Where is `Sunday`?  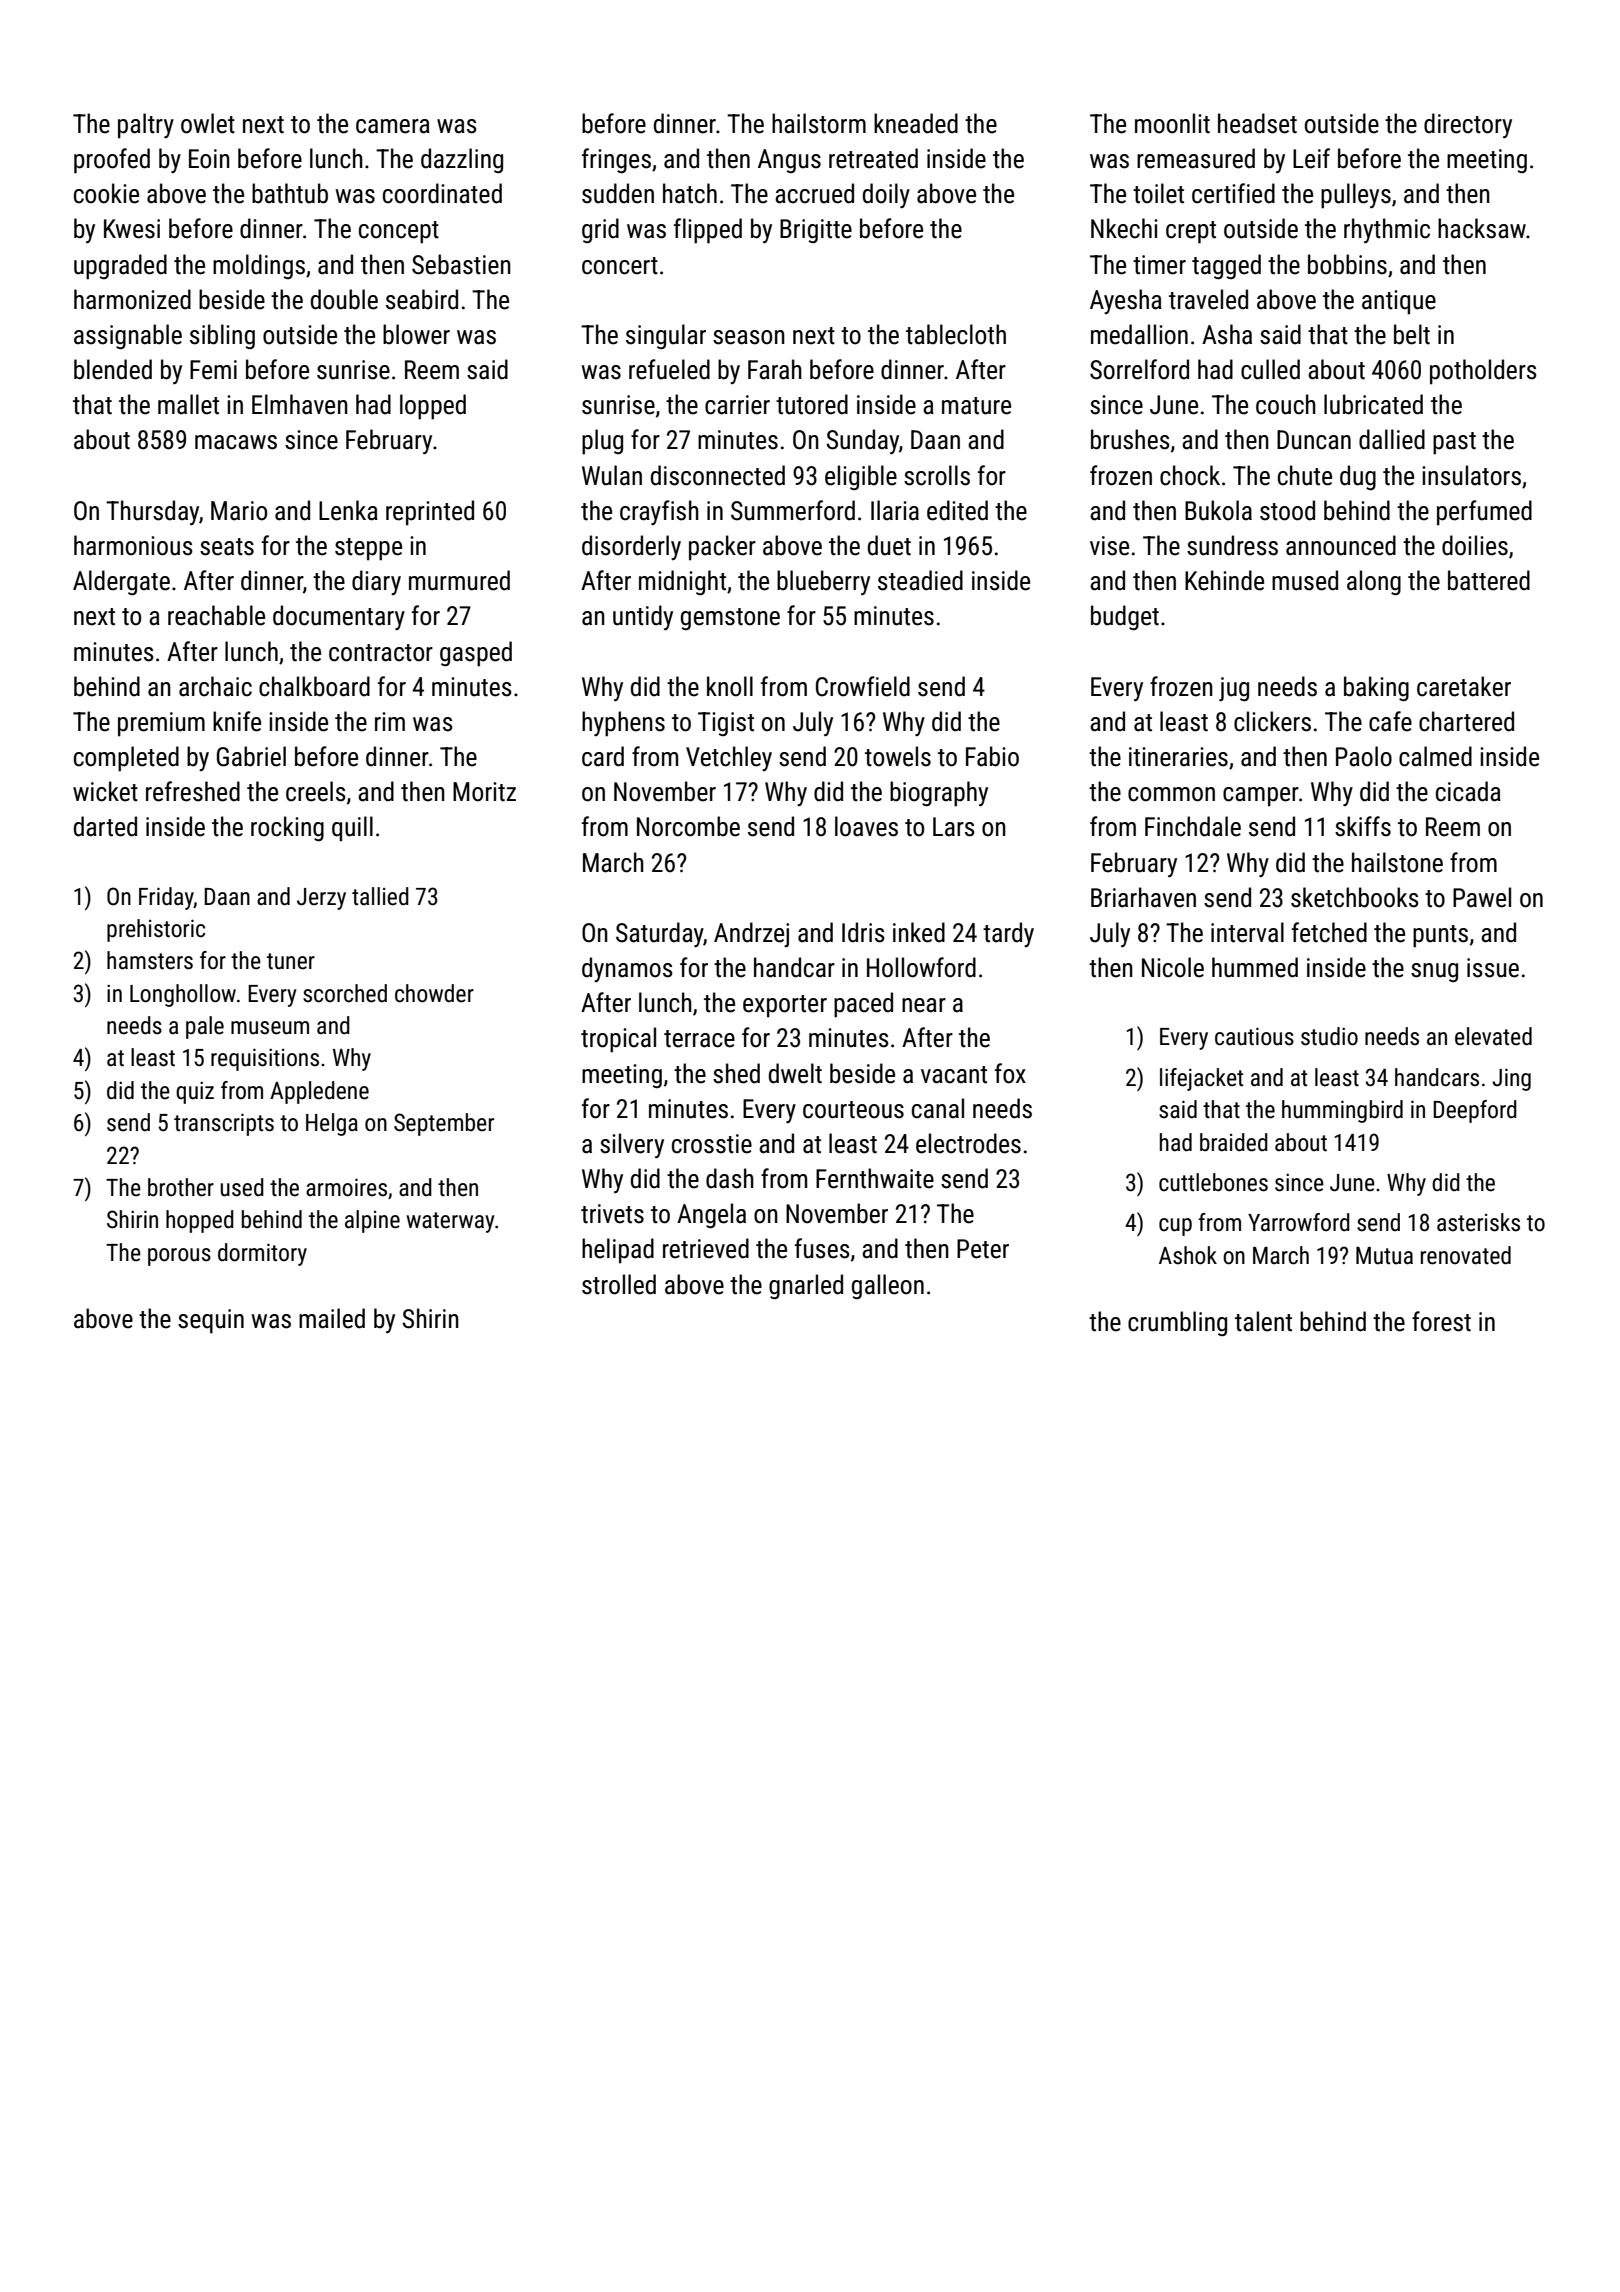
Sunday is located at coordinates (862, 441).
